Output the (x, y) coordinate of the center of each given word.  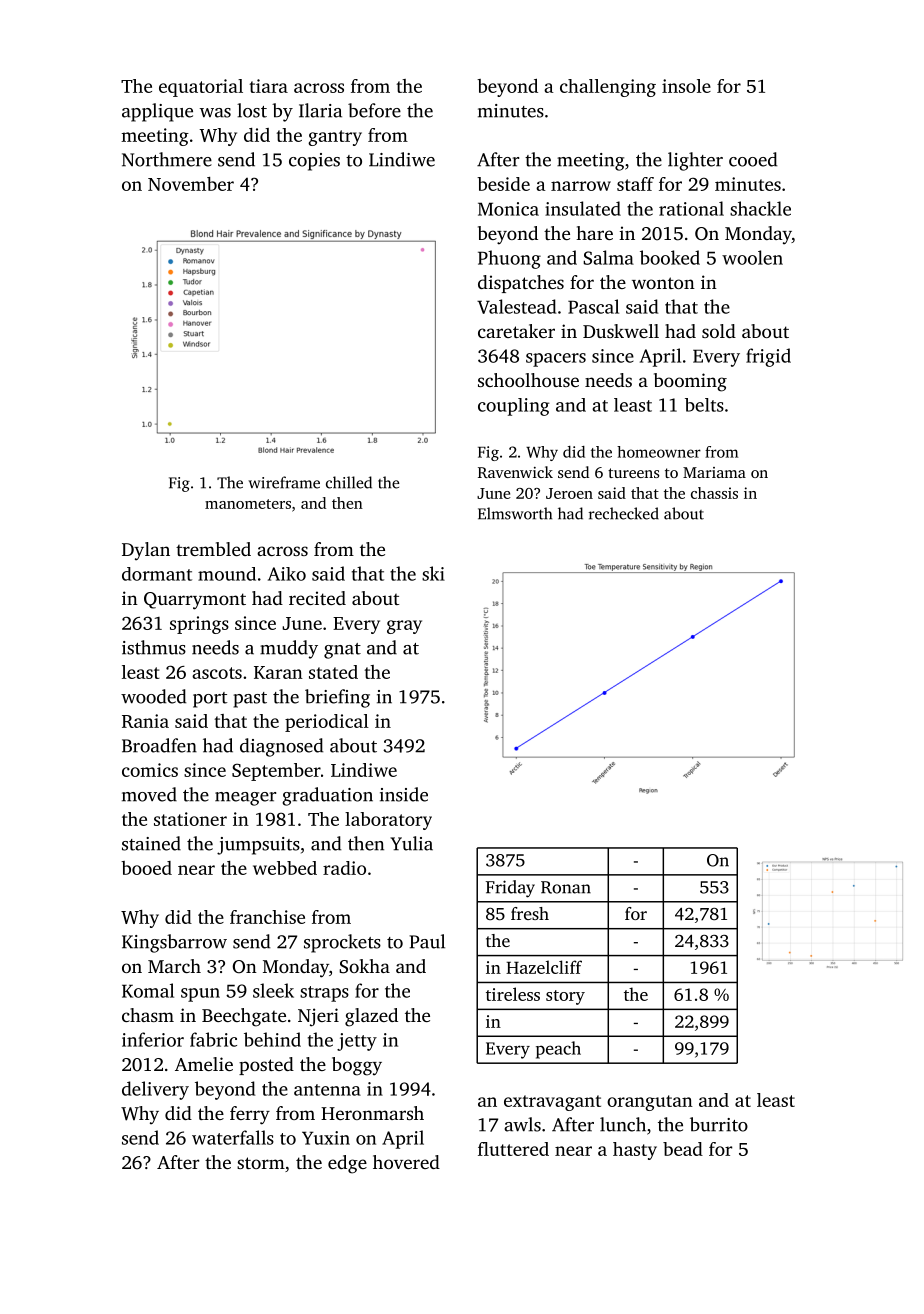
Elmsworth (515, 513)
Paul (427, 941)
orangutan (650, 1103)
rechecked (624, 513)
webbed (285, 868)
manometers (248, 504)
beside (503, 184)
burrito (719, 1124)
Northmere (167, 159)
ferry (250, 1115)
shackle (760, 208)
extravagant (552, 1103)
